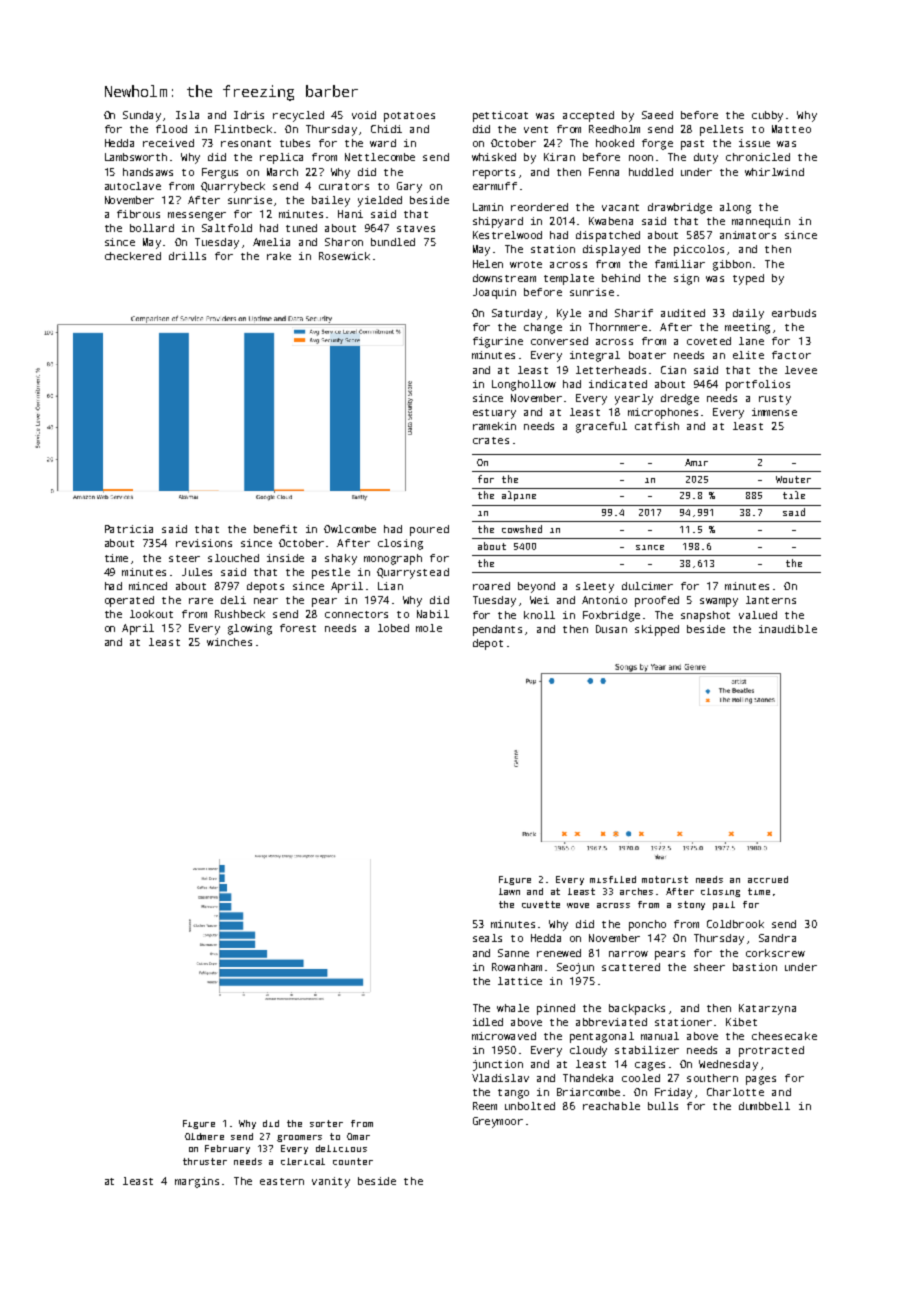 The image size is (924, 1308). Describe the element at coordinates (488, 1022) in the page. I see `idled` at that location.
